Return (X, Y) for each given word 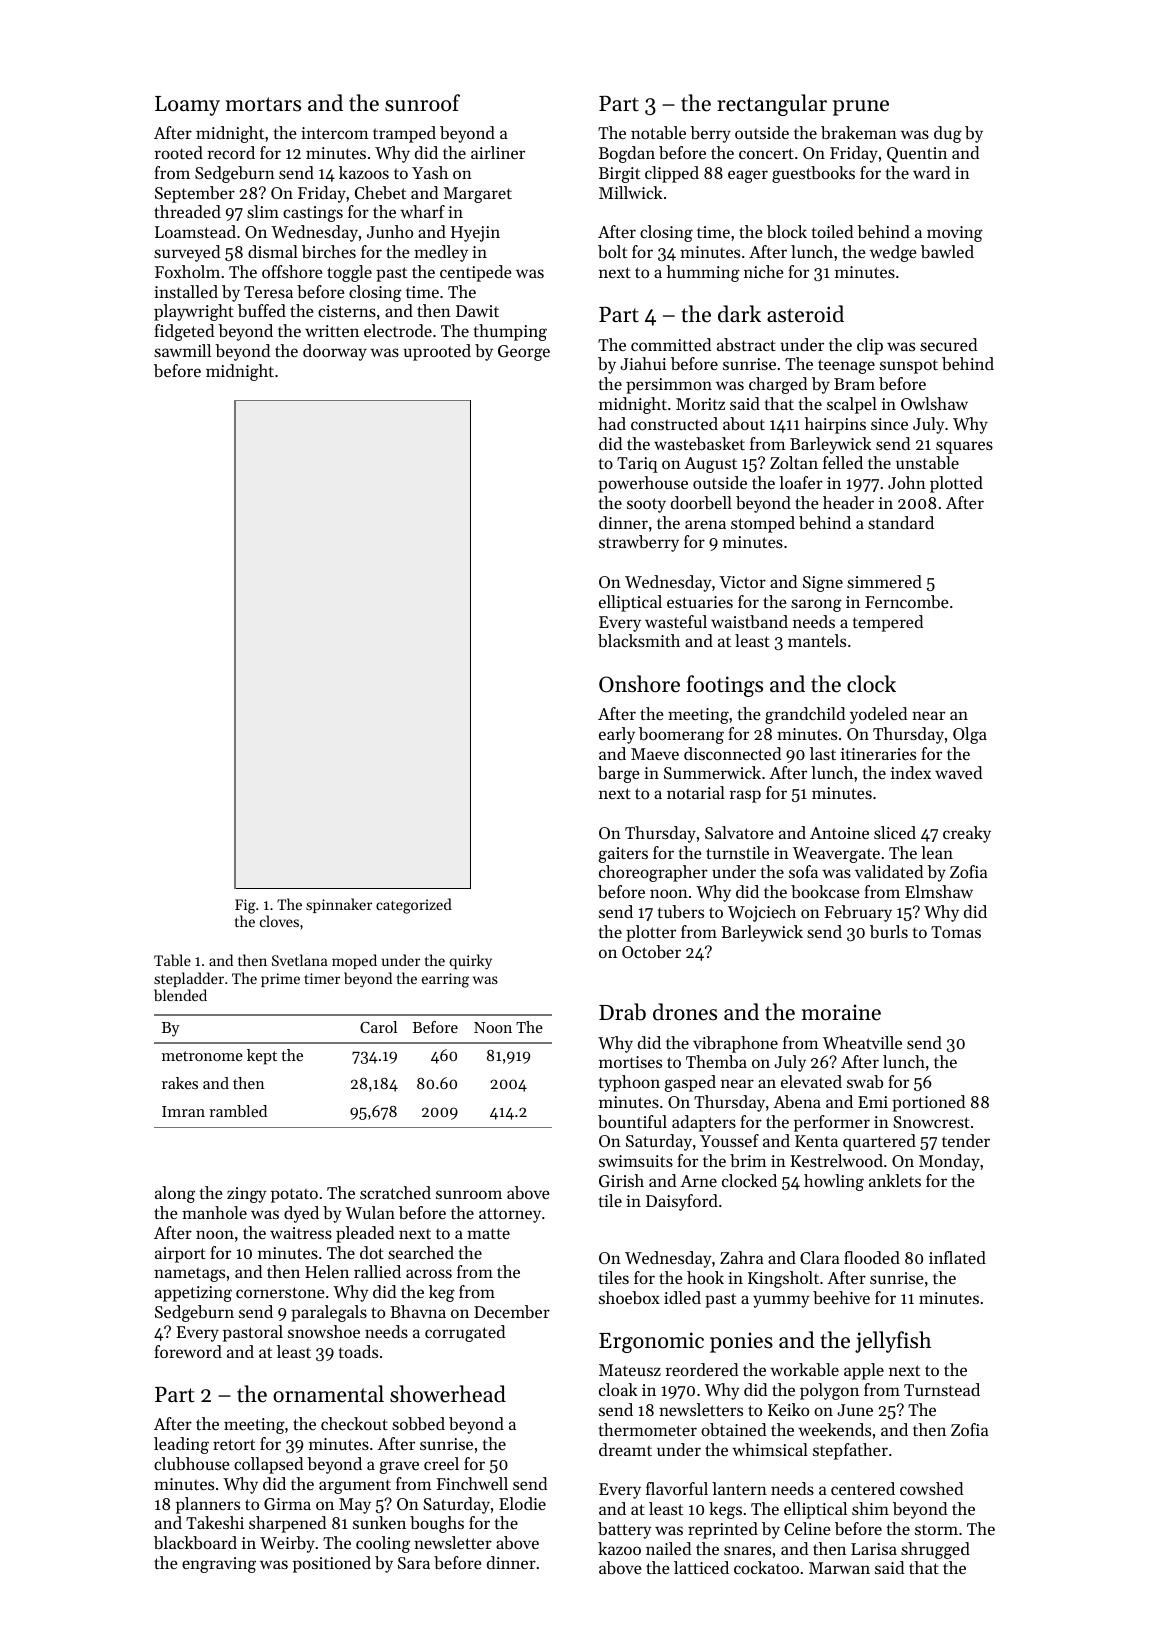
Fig (245, 906)
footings (725, 686)
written (332, 331)
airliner (498, 152)
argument (355, 1486)
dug (948, 134)
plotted (956, 484)
